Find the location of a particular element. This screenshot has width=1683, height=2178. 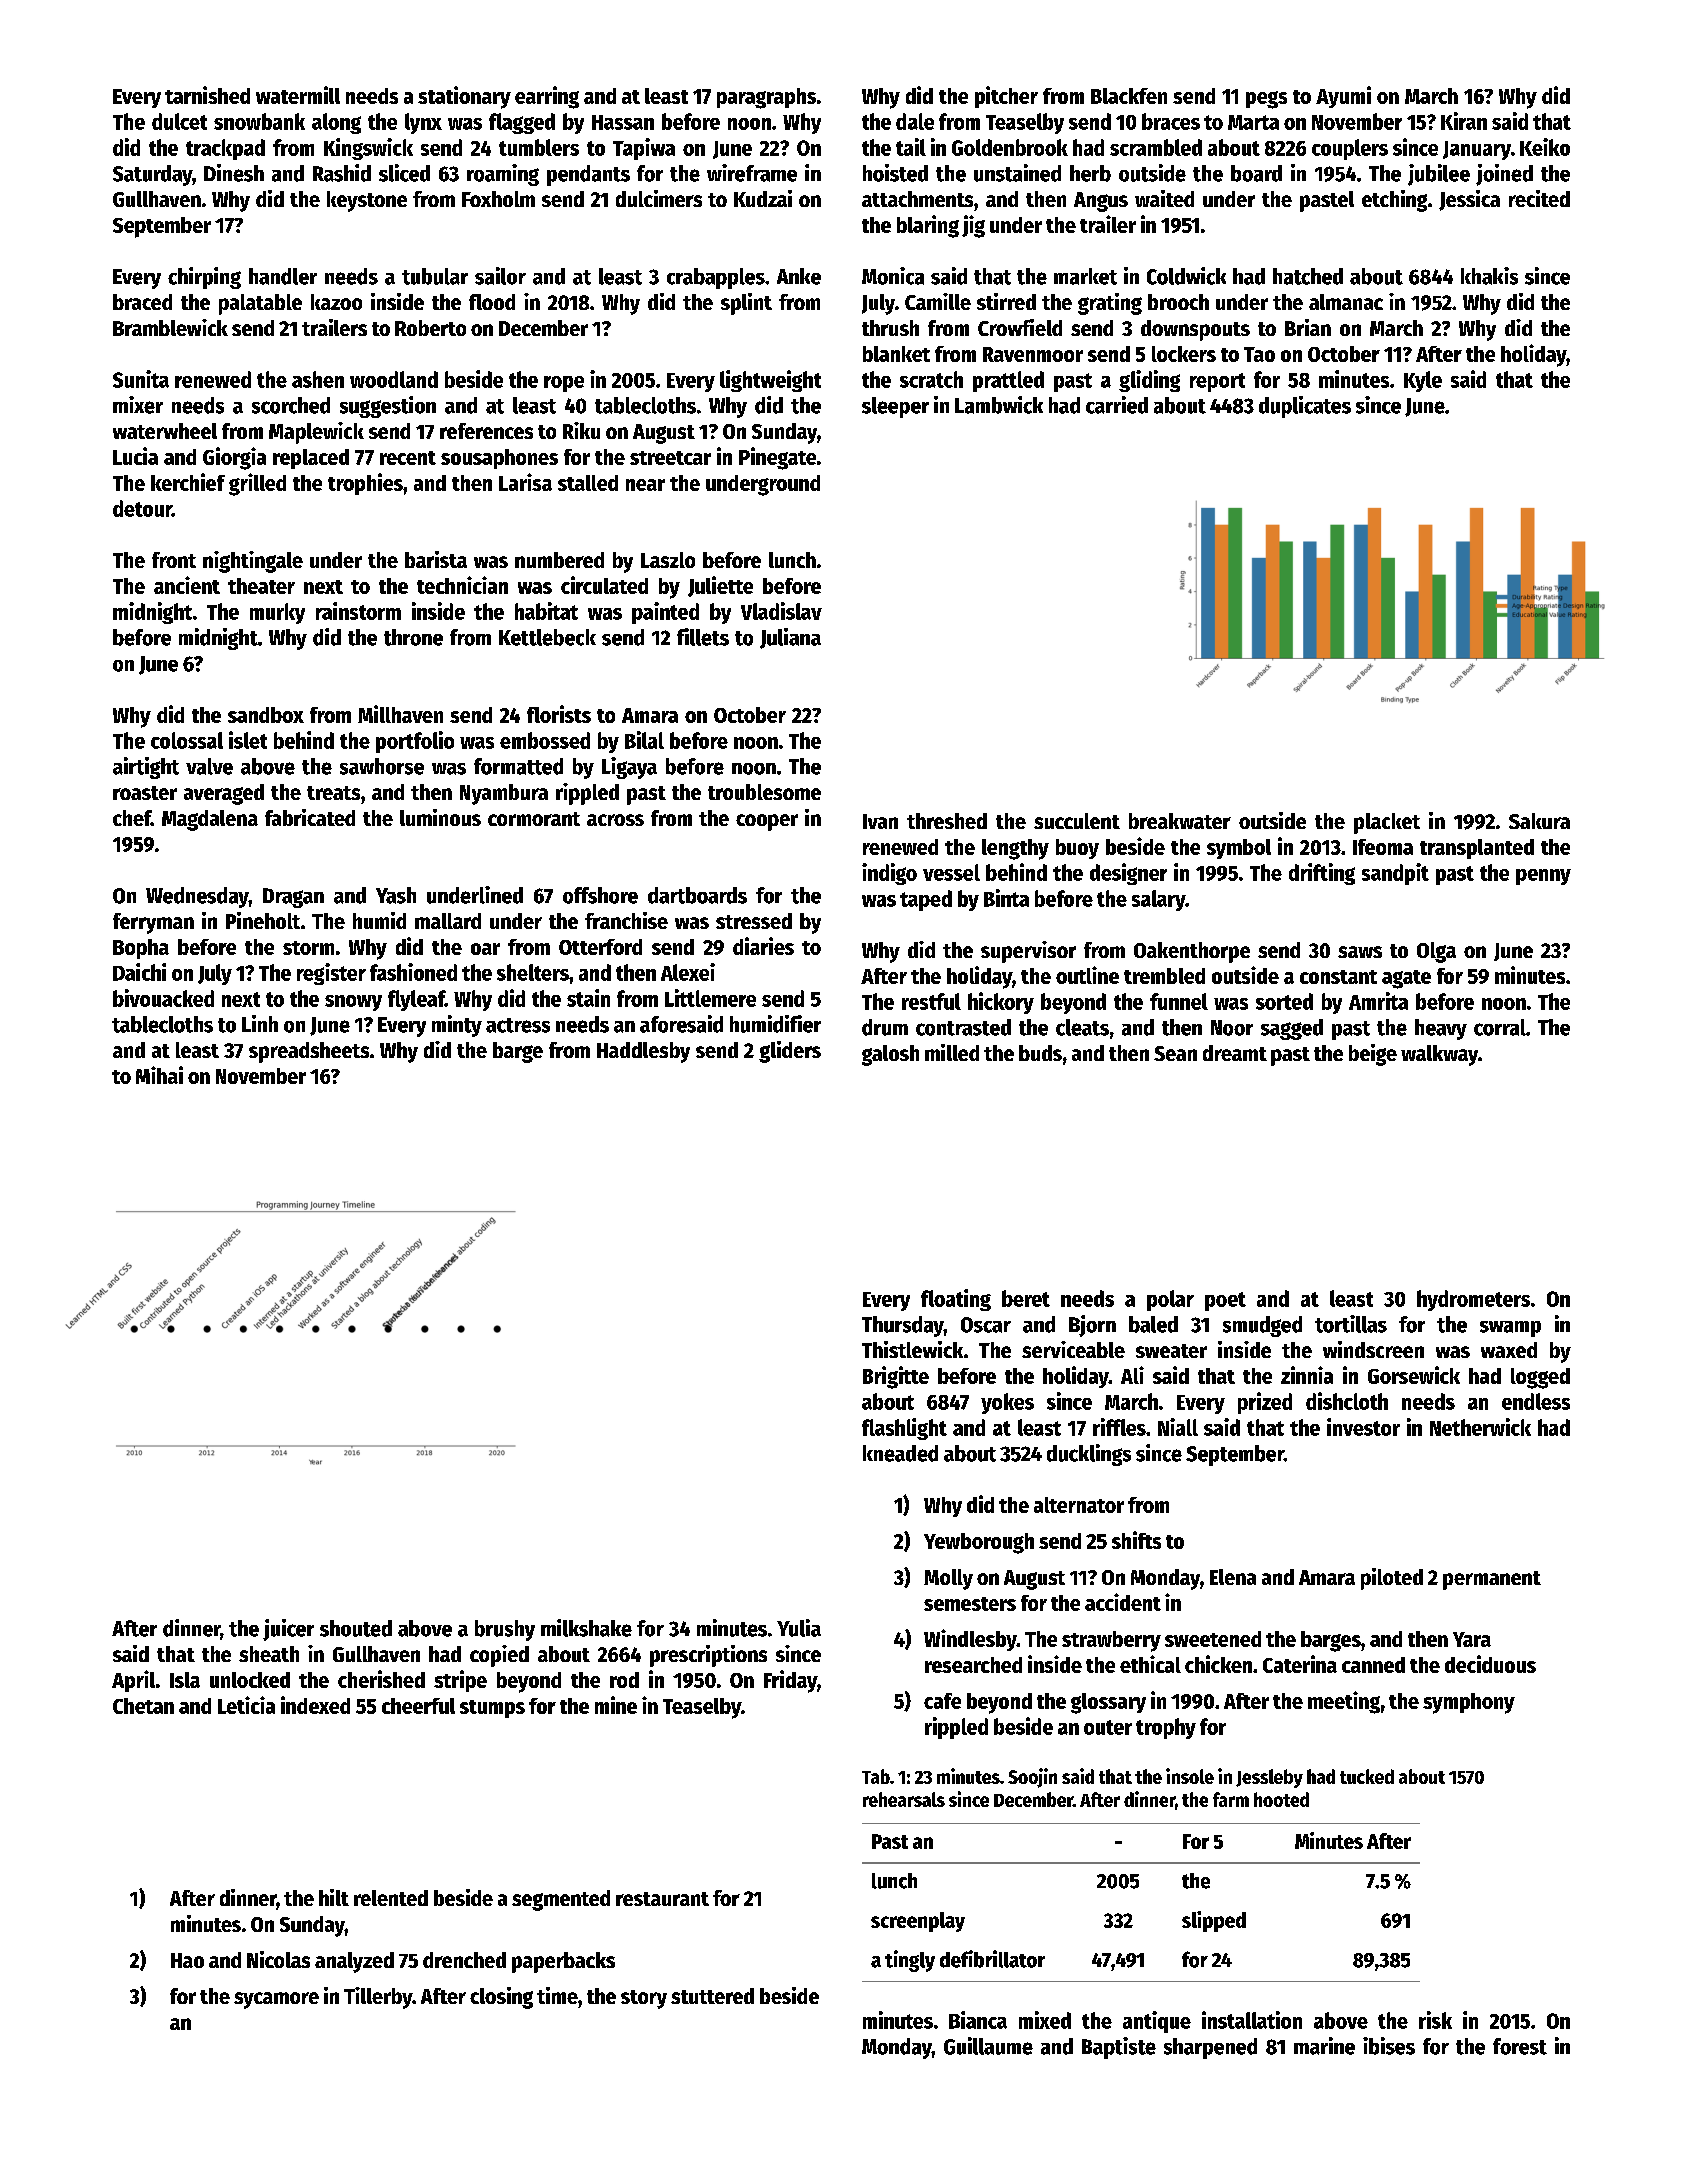

Monica is located at coordinates (893, 276).
